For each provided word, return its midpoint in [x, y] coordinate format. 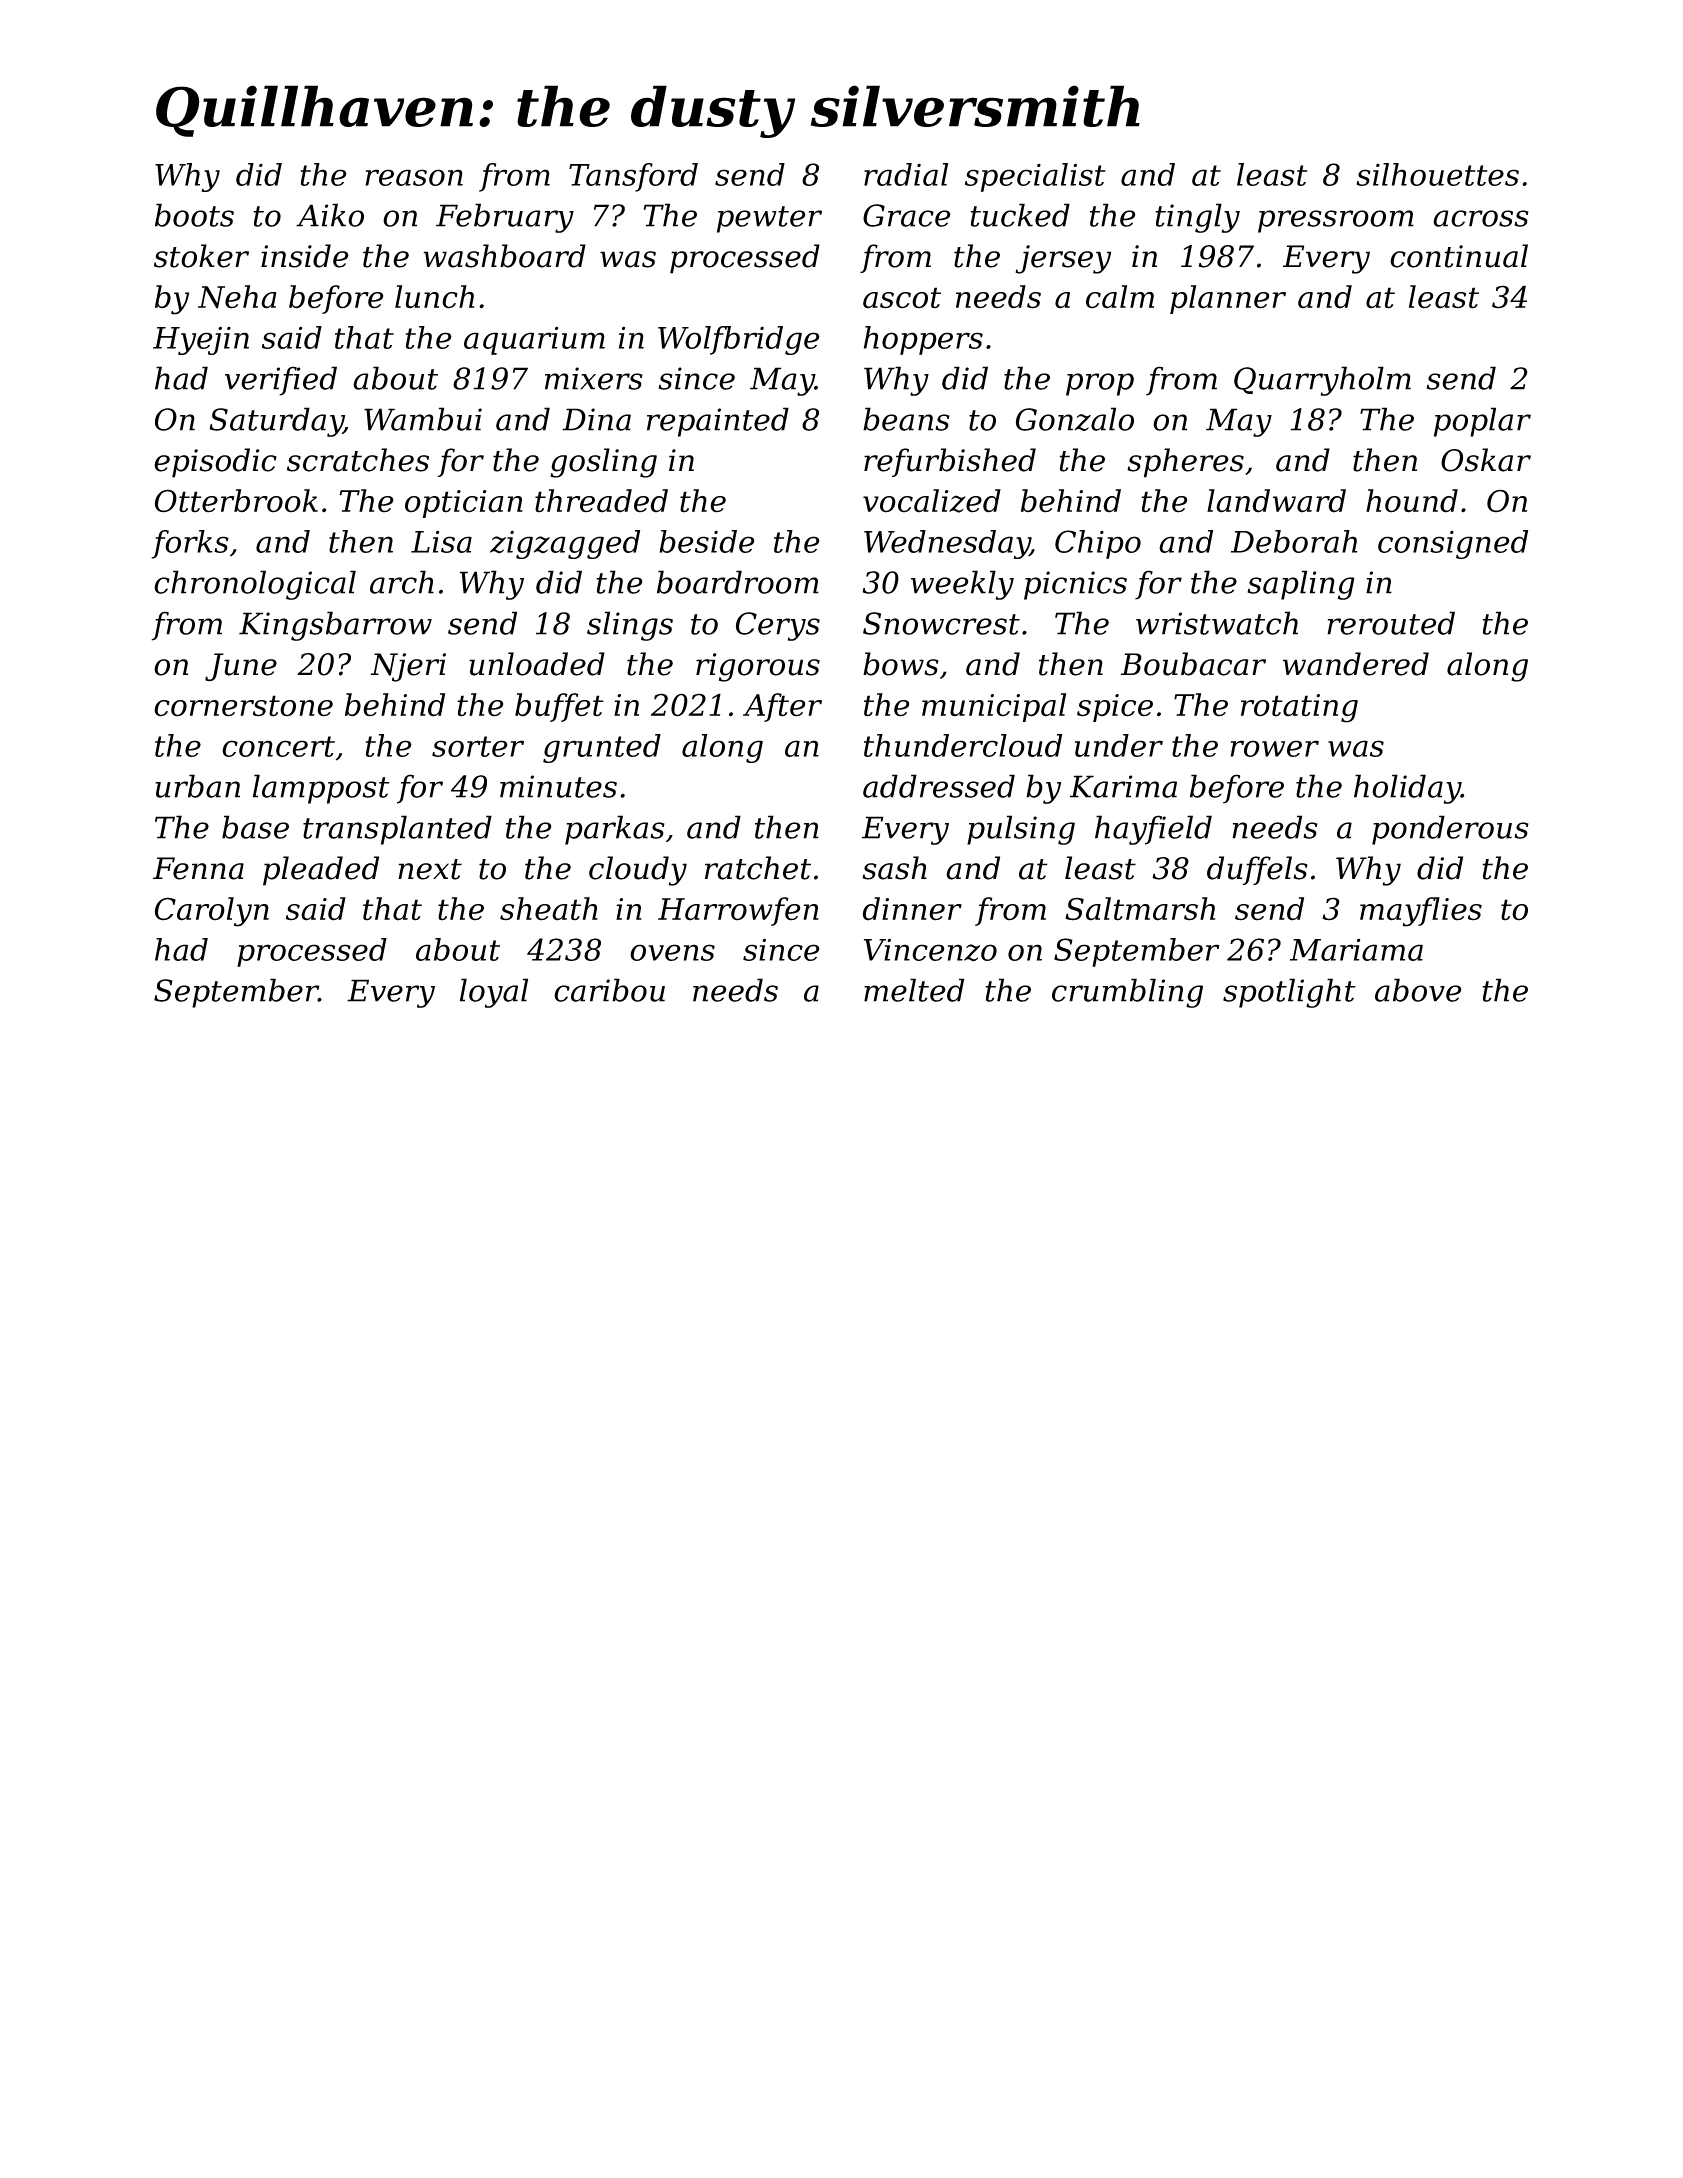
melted [914, 990]
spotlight [1289, 993]
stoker [201, 256]
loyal [494, 993]
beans [906, 419]
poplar [1482, 422]
